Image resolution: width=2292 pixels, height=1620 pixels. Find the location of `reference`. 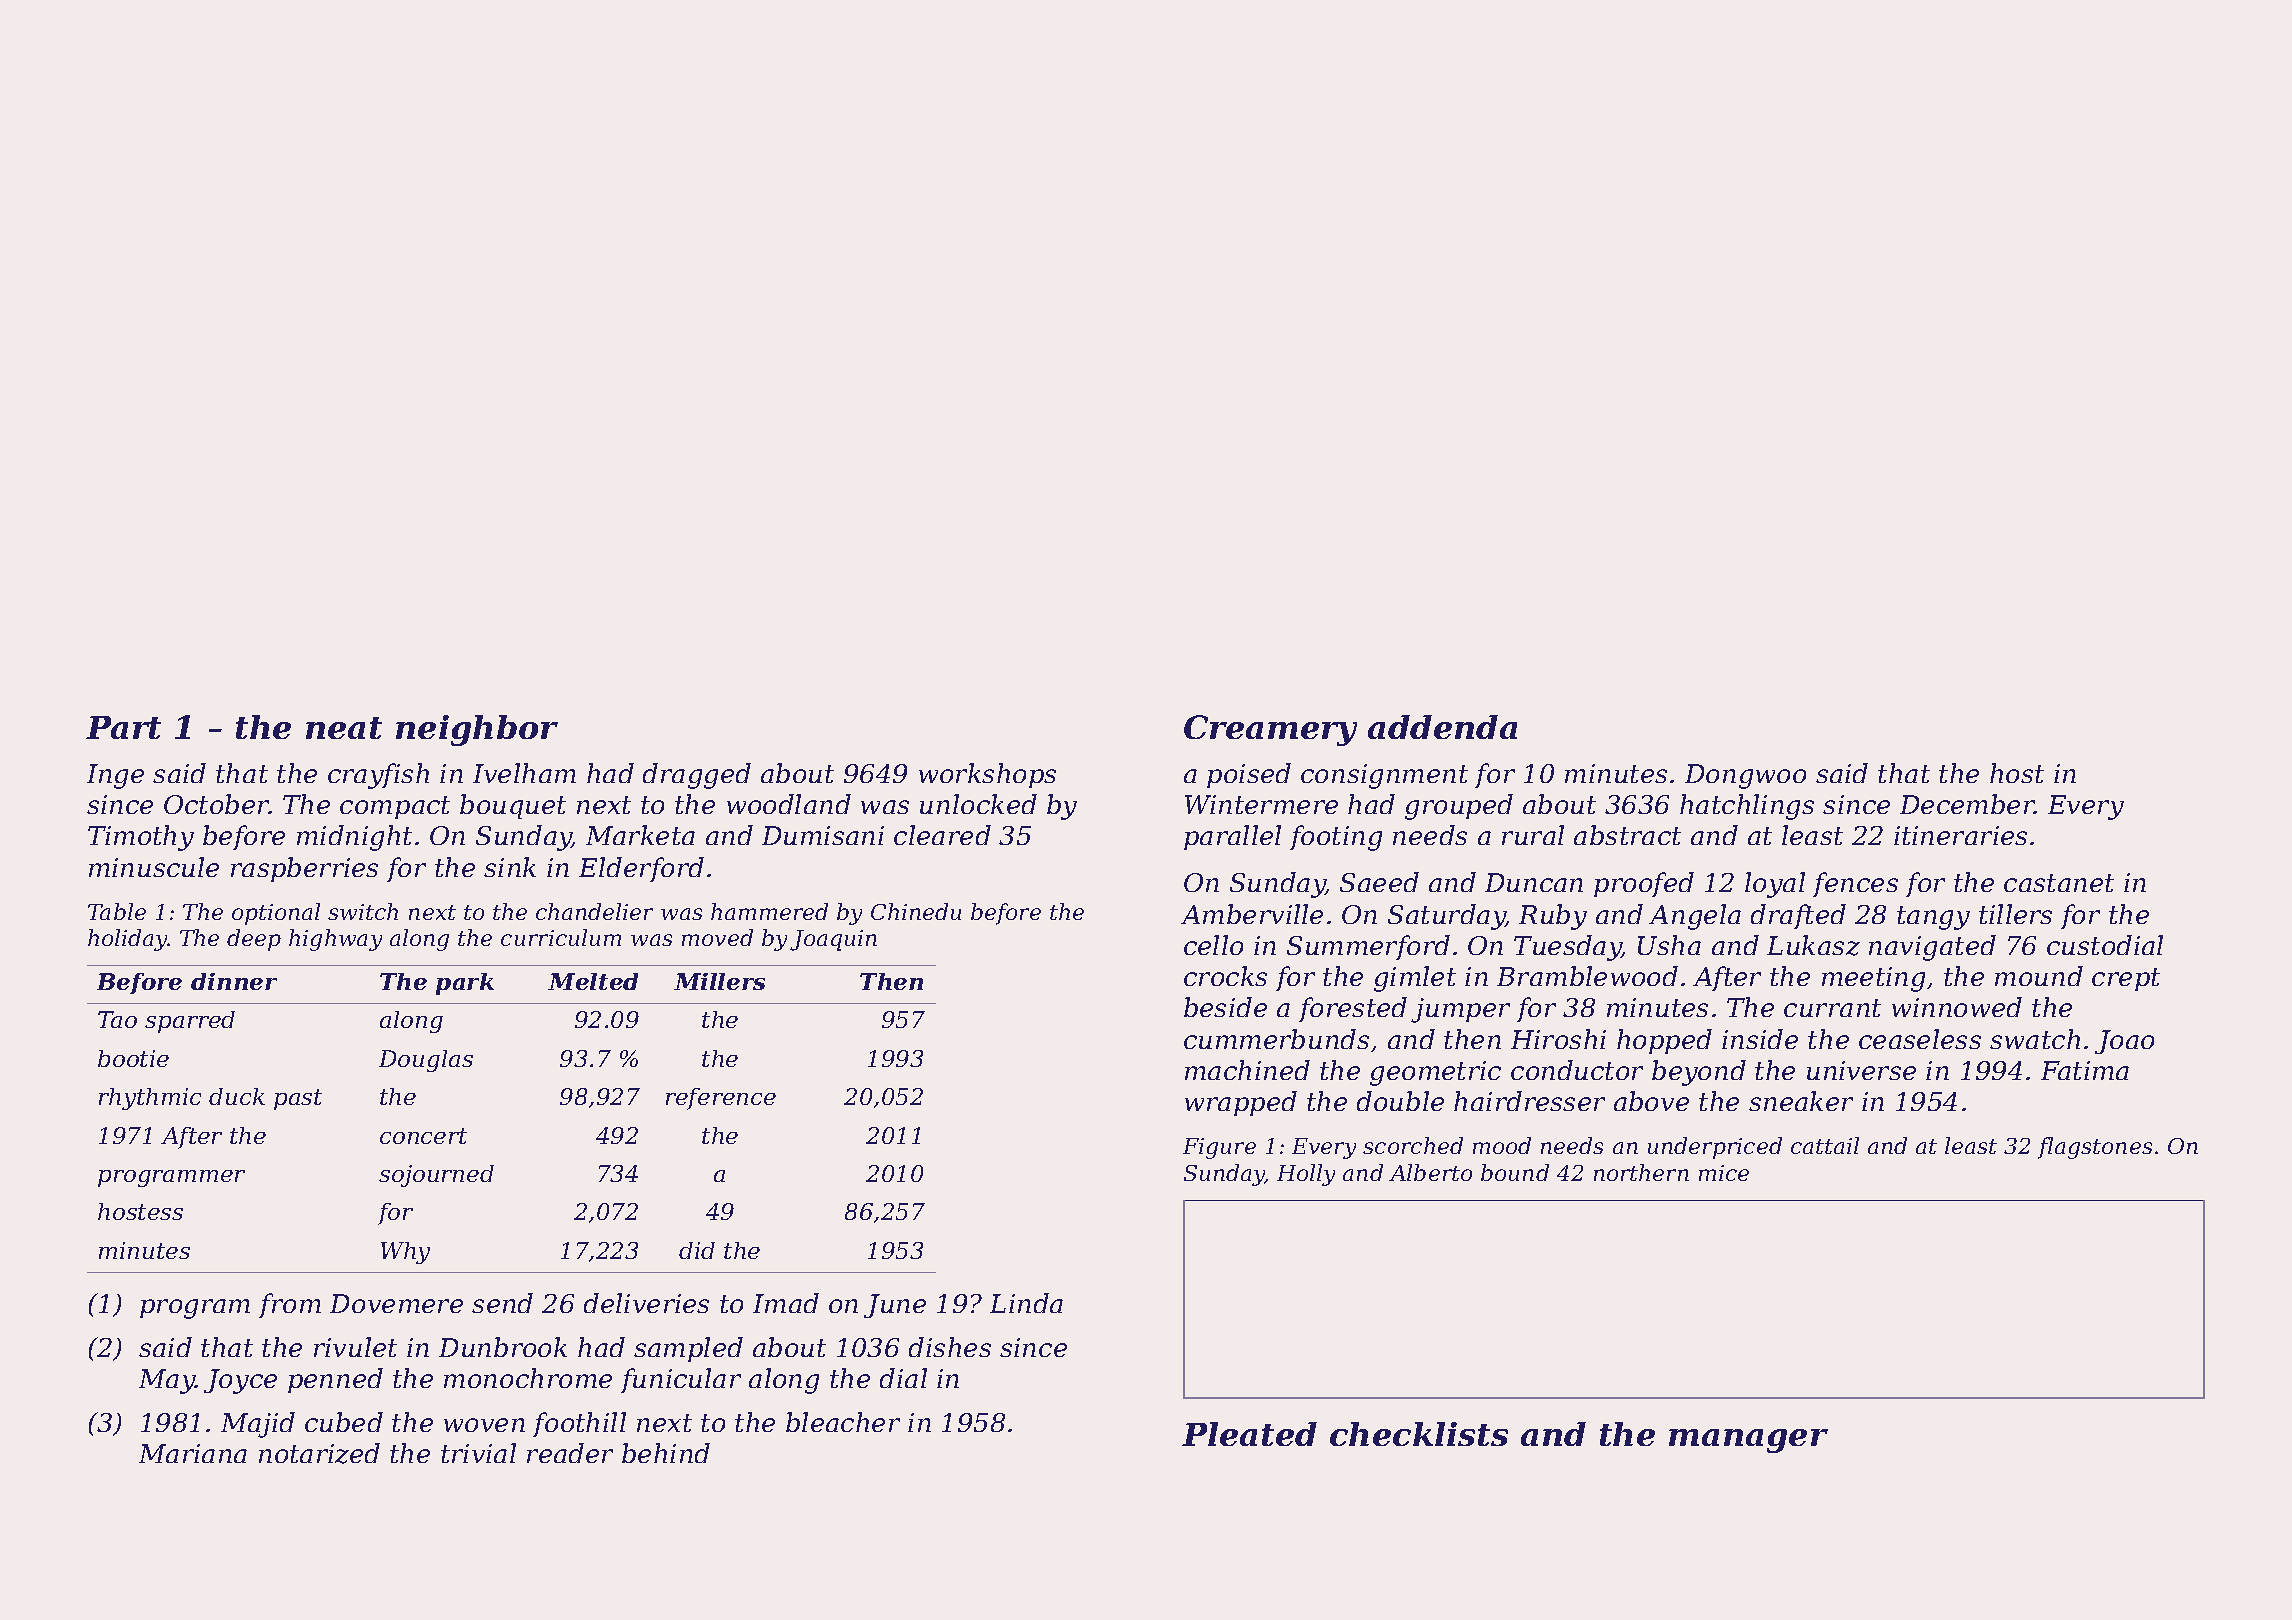

reference is located at coordinates (721, 1099).
